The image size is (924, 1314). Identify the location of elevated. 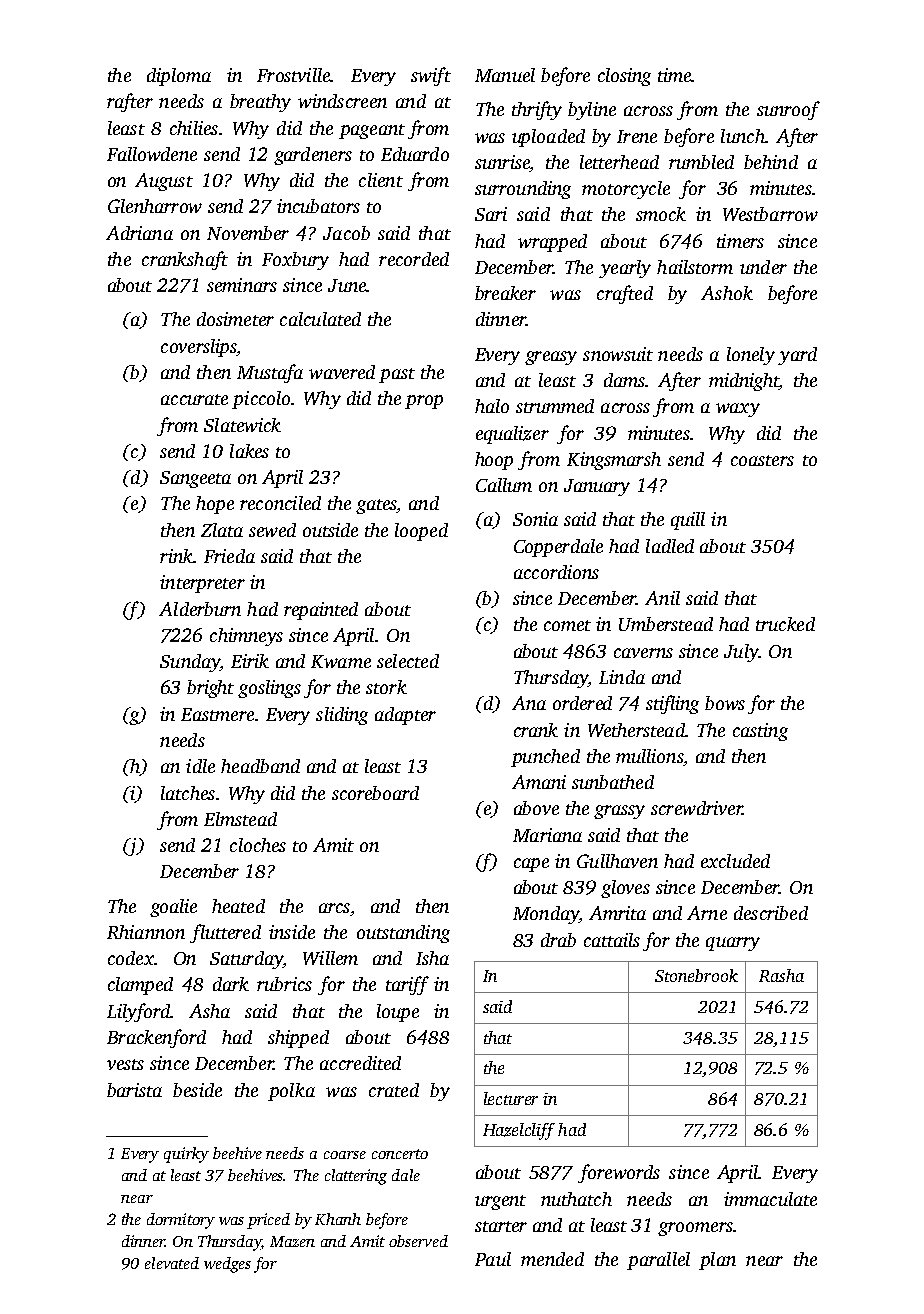
(172, 1263).
